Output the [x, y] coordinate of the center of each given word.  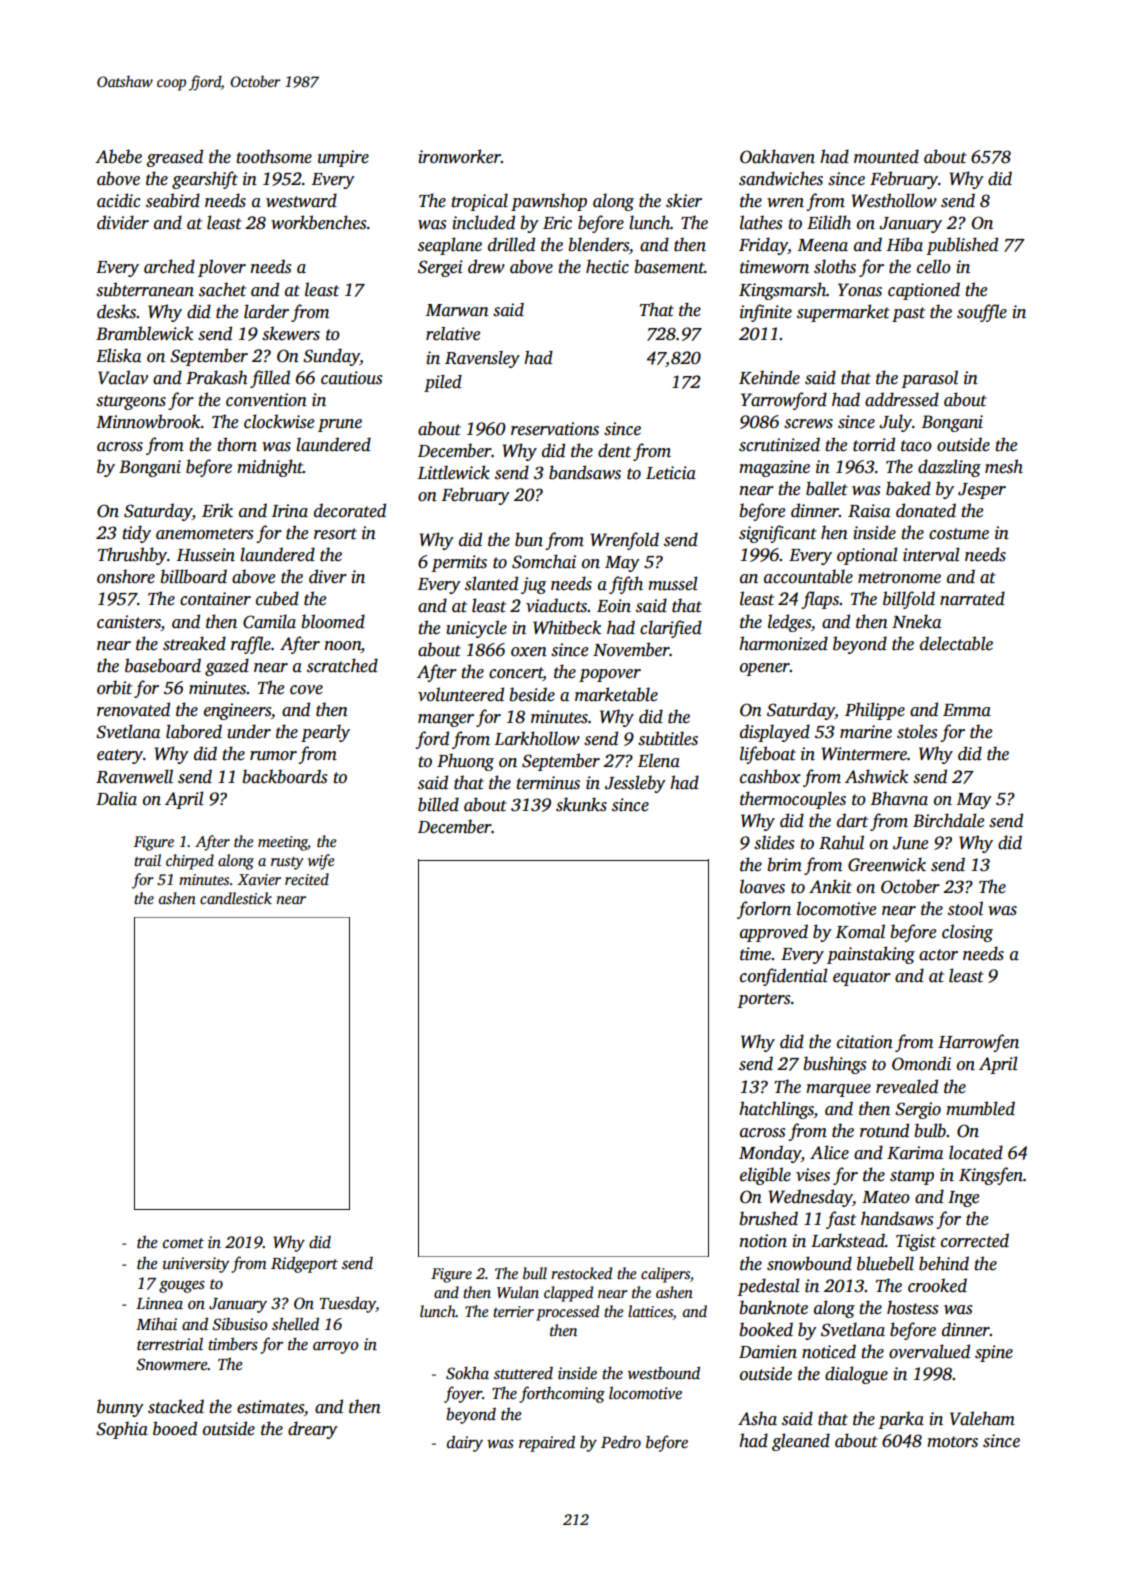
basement [669, 266]
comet [183, 1243]
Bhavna [899, 798]
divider [123, 222]
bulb [930, 1130]
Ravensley [482, 359]
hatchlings [776, 1110]
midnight [270, 468]
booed [175, 1428]
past [908, 314]
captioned [924, 291]
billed [438, 804]
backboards [285, 776]
